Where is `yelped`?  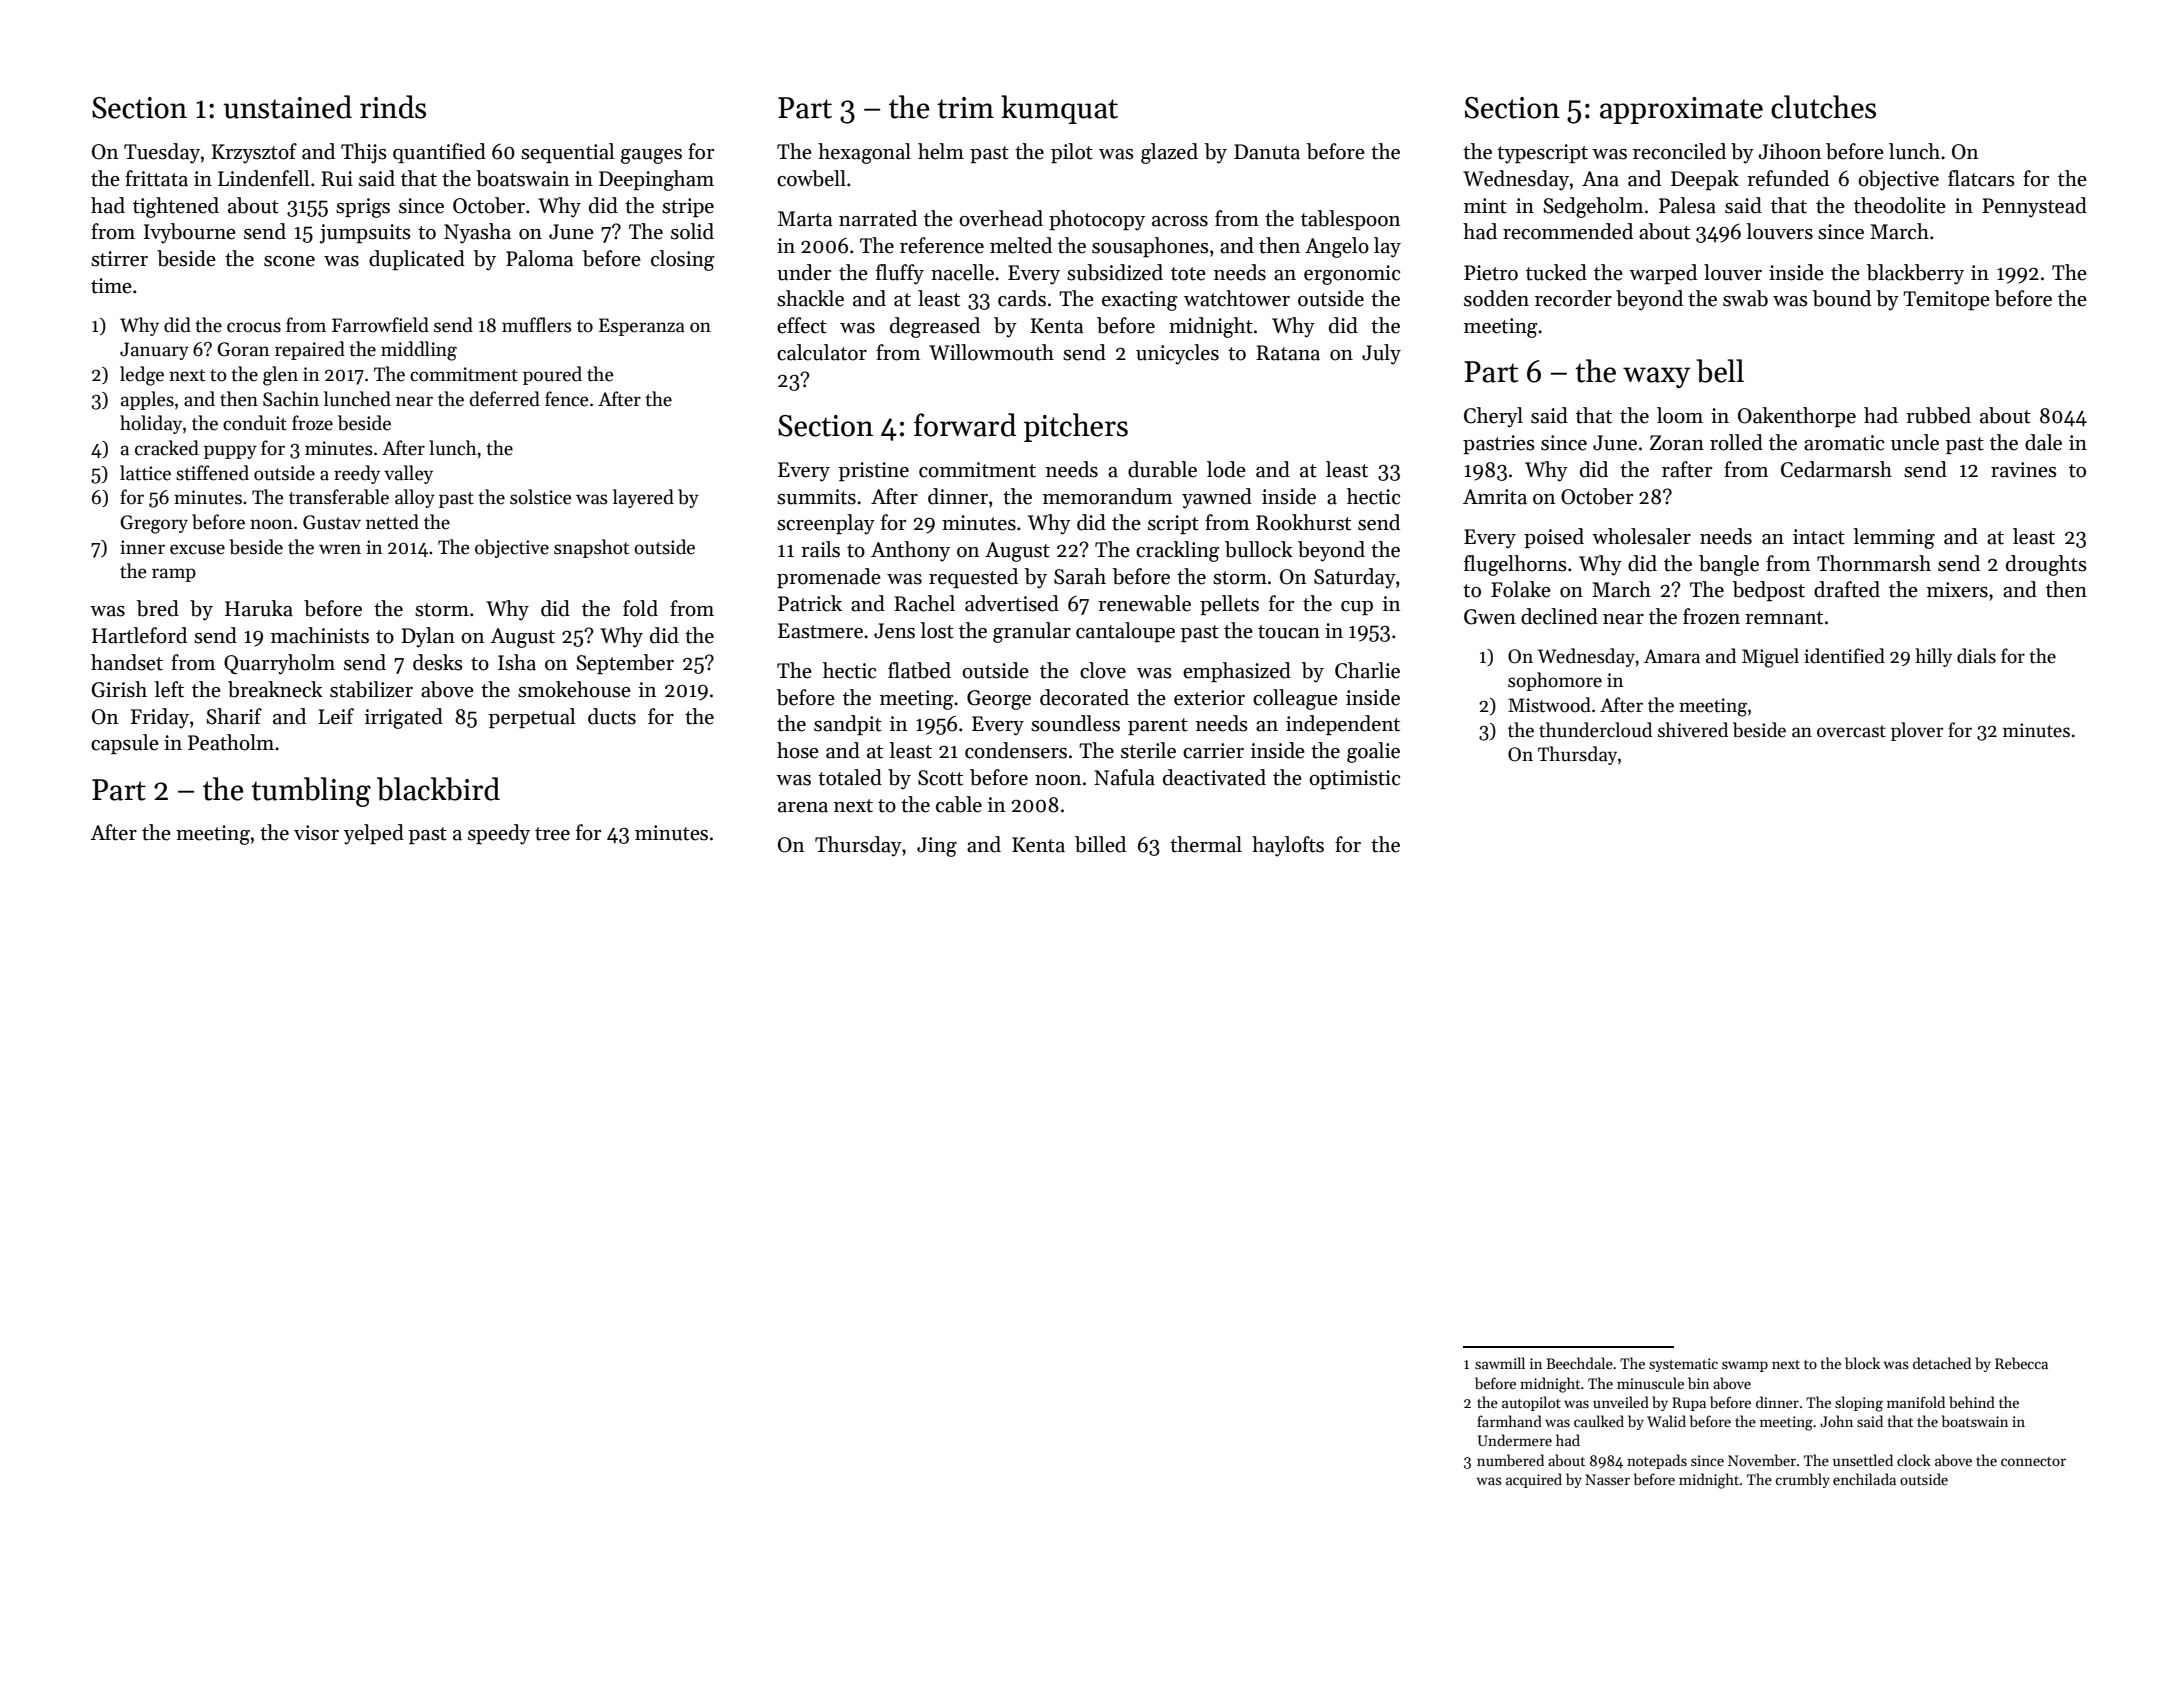 yelped is located at coordinates (374, 834).
